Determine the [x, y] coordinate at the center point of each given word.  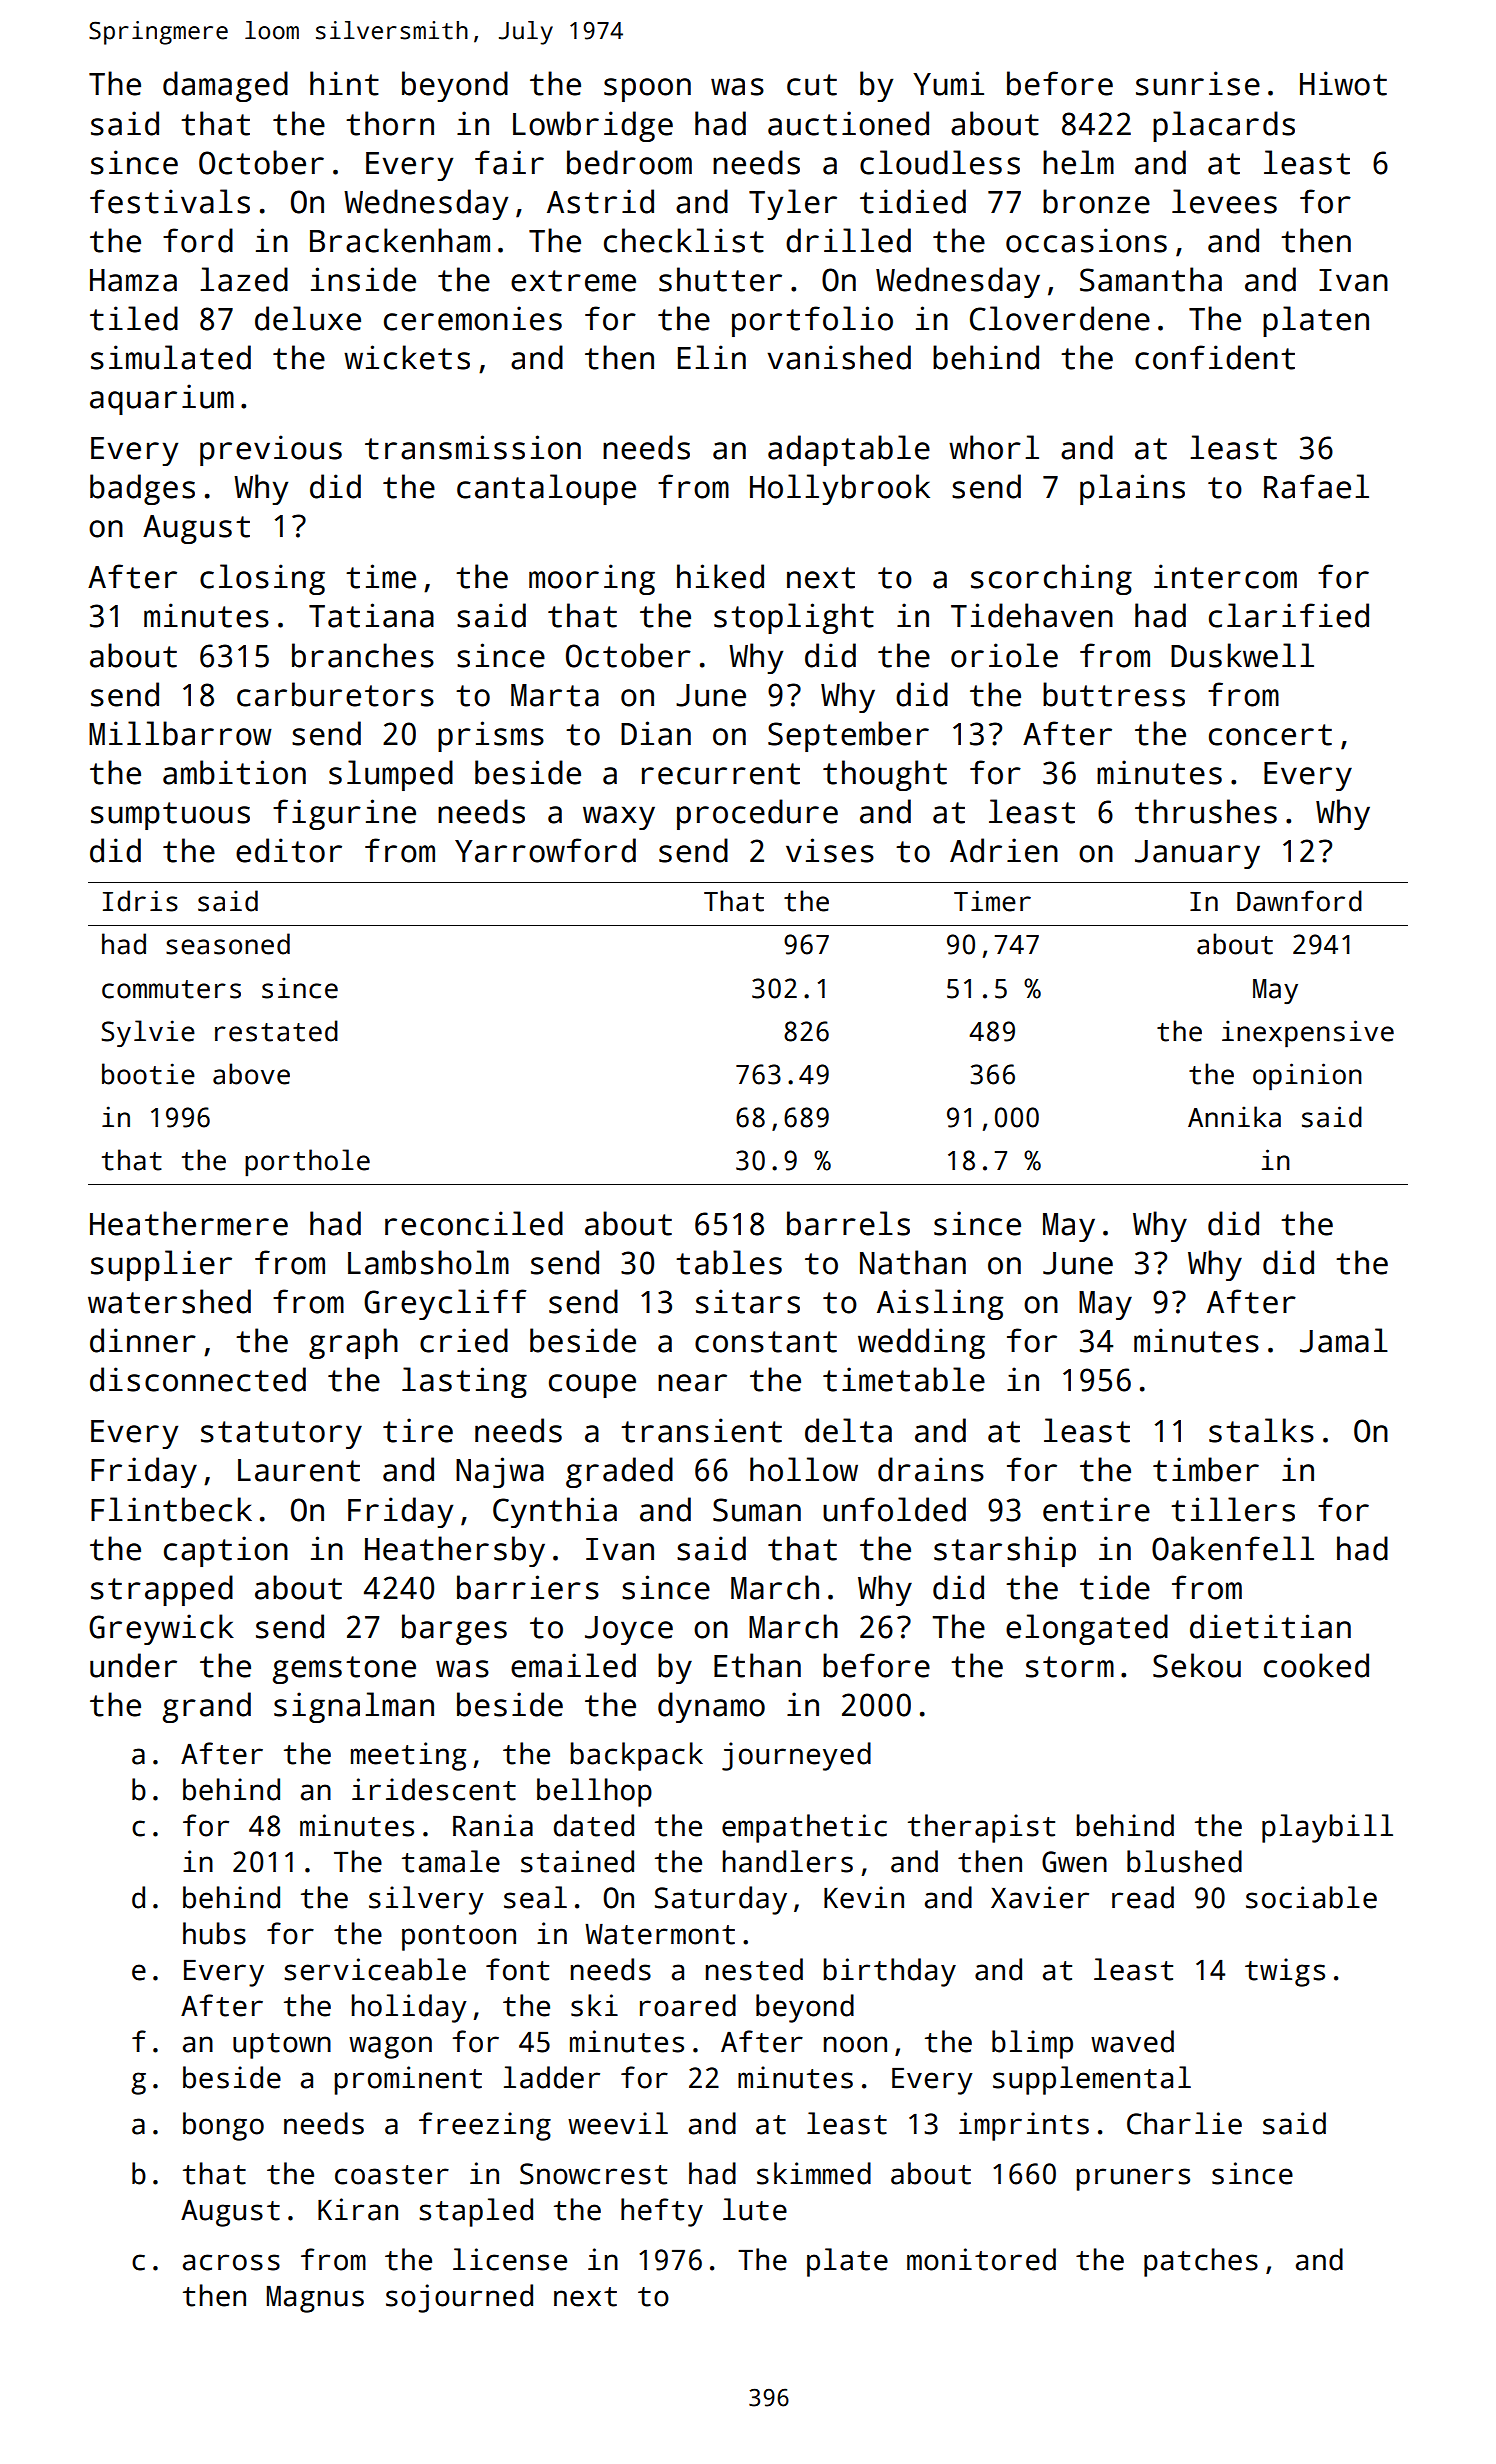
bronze [1096, 201]
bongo [223, 2126]
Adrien [1004, 850]
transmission [473, 447]
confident [1215, 357]
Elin [712, 357]
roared [688, 2005]
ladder [552, 2077]
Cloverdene [1060, 318]
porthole [307, 1163]
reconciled [474, 1223]
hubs [214, 1933]
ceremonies [473, 318]
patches [1201, 2262]
